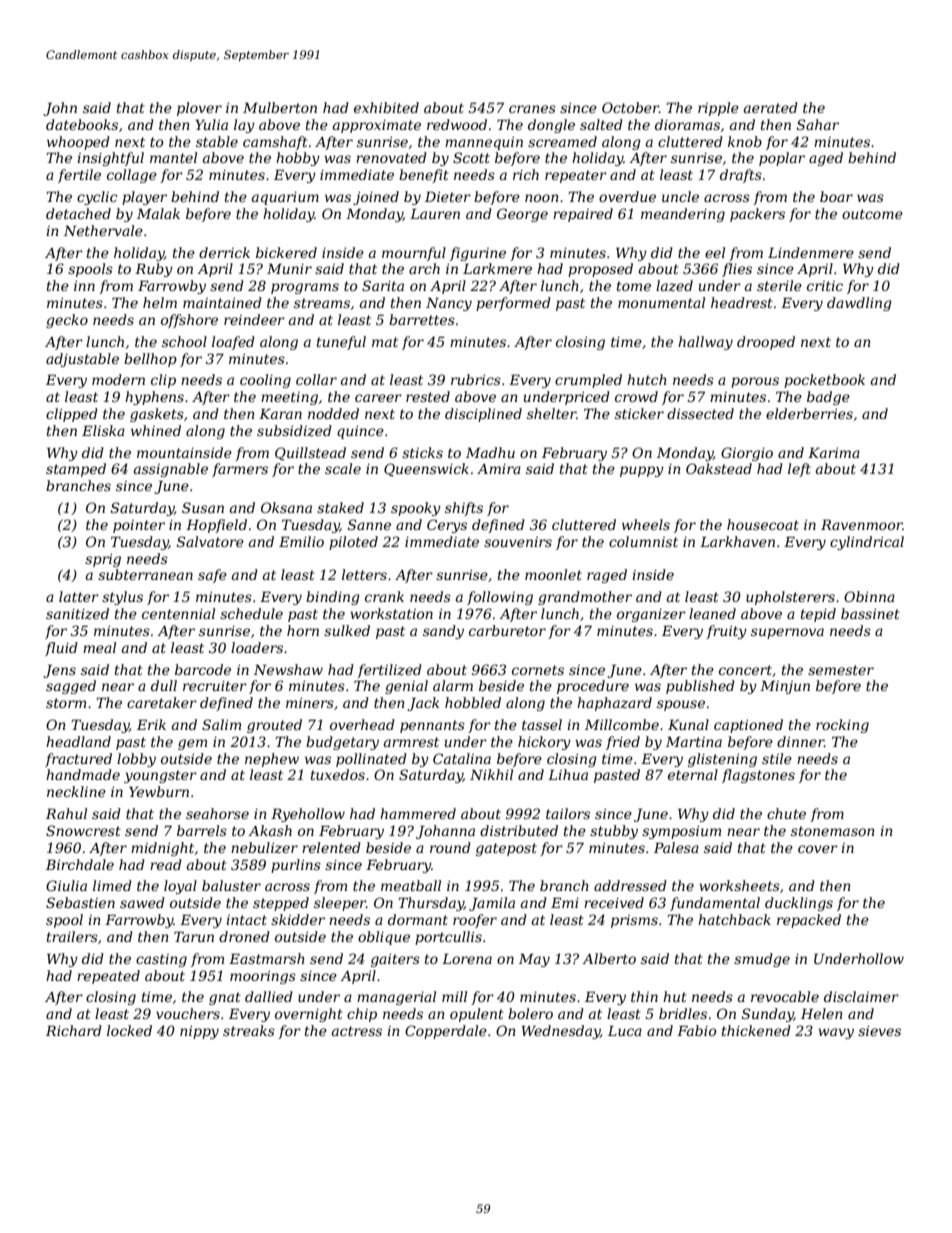 This screenshot has width=952, height=1233. What do you see at coordinates (159, 791) in the screenshot?
I see `Yewburn` at bounding box center [159, 791].
